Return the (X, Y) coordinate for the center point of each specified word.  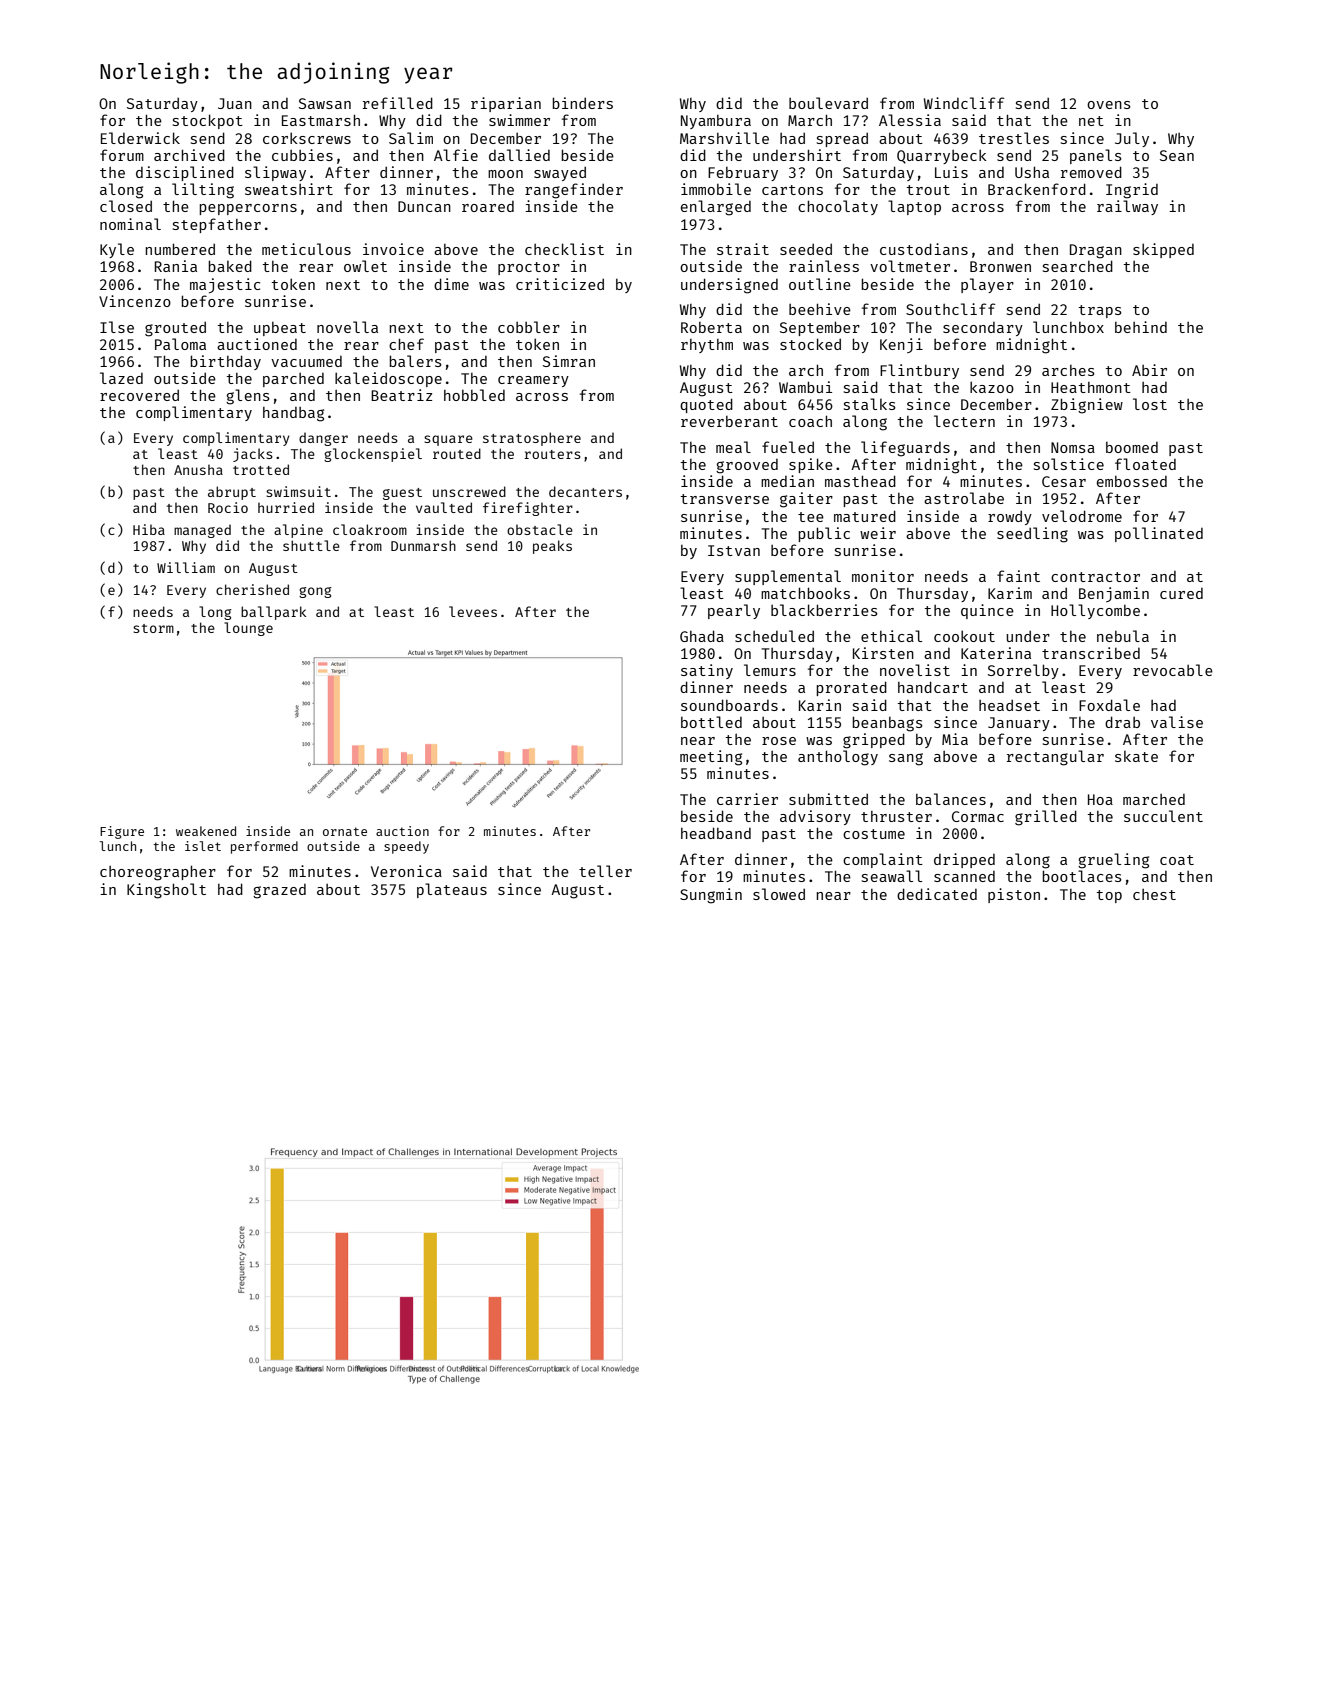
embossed (1132, 481)
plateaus (452, 890)
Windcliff (964, 103)
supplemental (788, 577)
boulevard (828, 103)
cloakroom (370, 529)
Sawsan (325, 103)
